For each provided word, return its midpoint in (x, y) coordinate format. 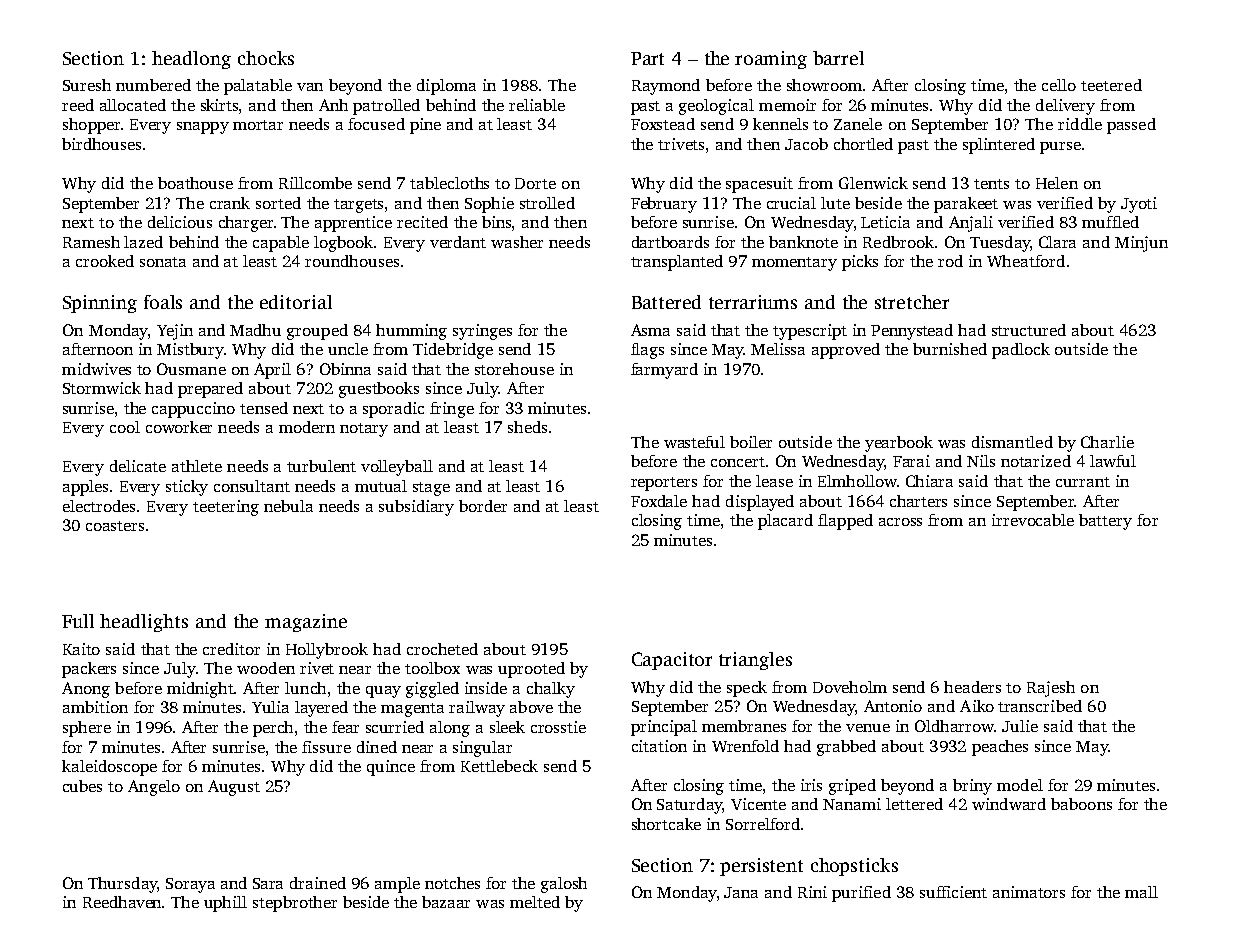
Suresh (87, 85)
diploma (446, 87)
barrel (838, 58)
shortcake (666, 824)
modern (307, 427)
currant (1083, 482)
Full (78, 621)
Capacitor (672, 661)
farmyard (664, 371)
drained (318, 883)
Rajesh (1051, 689)
